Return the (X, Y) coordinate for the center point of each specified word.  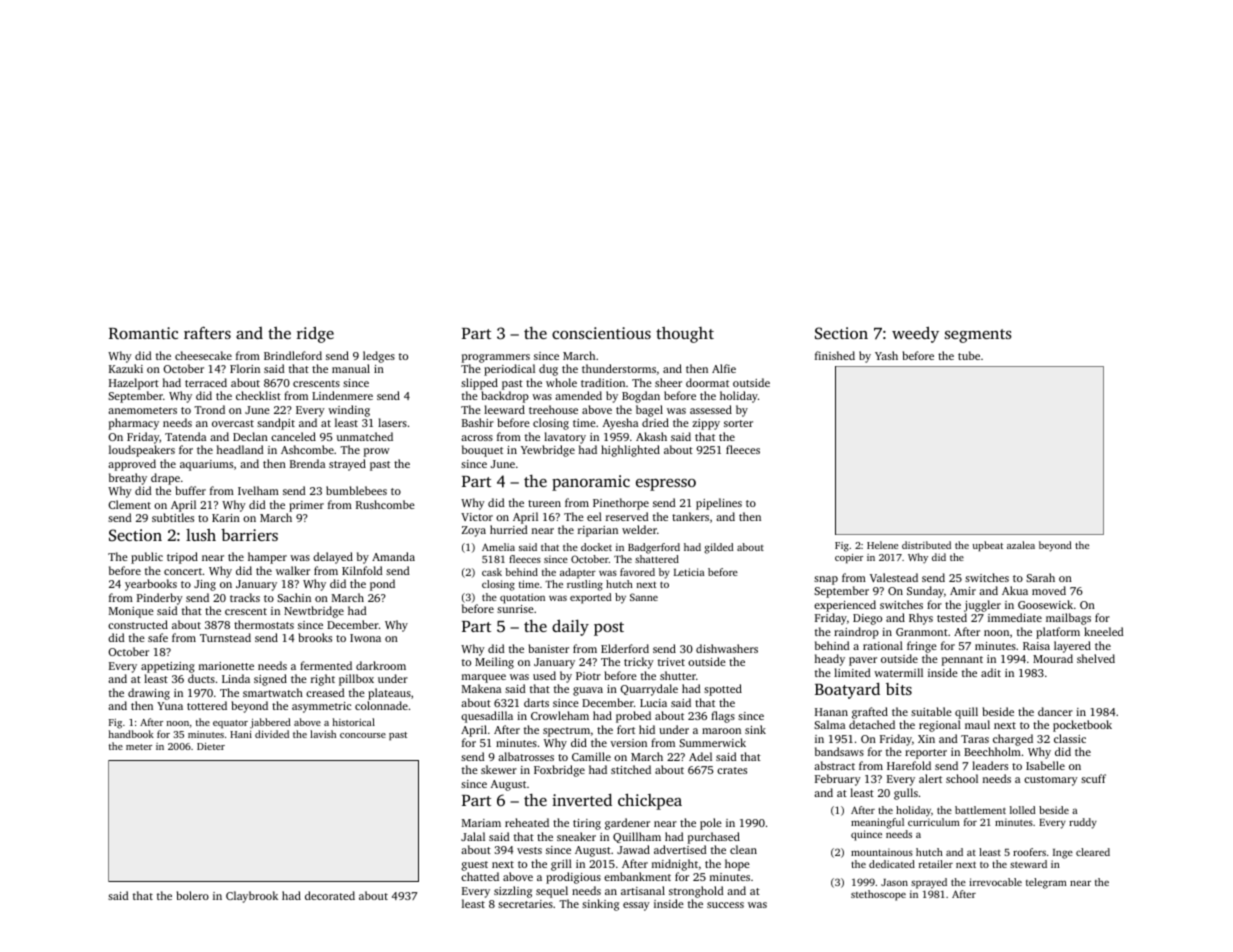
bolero (193, 895)
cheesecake (203, 355)
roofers (1029, 852)
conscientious (601, 333)
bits (899, 689)
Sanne (644, 597)
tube (969, 355)
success (725, 905)
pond (382, 585)
